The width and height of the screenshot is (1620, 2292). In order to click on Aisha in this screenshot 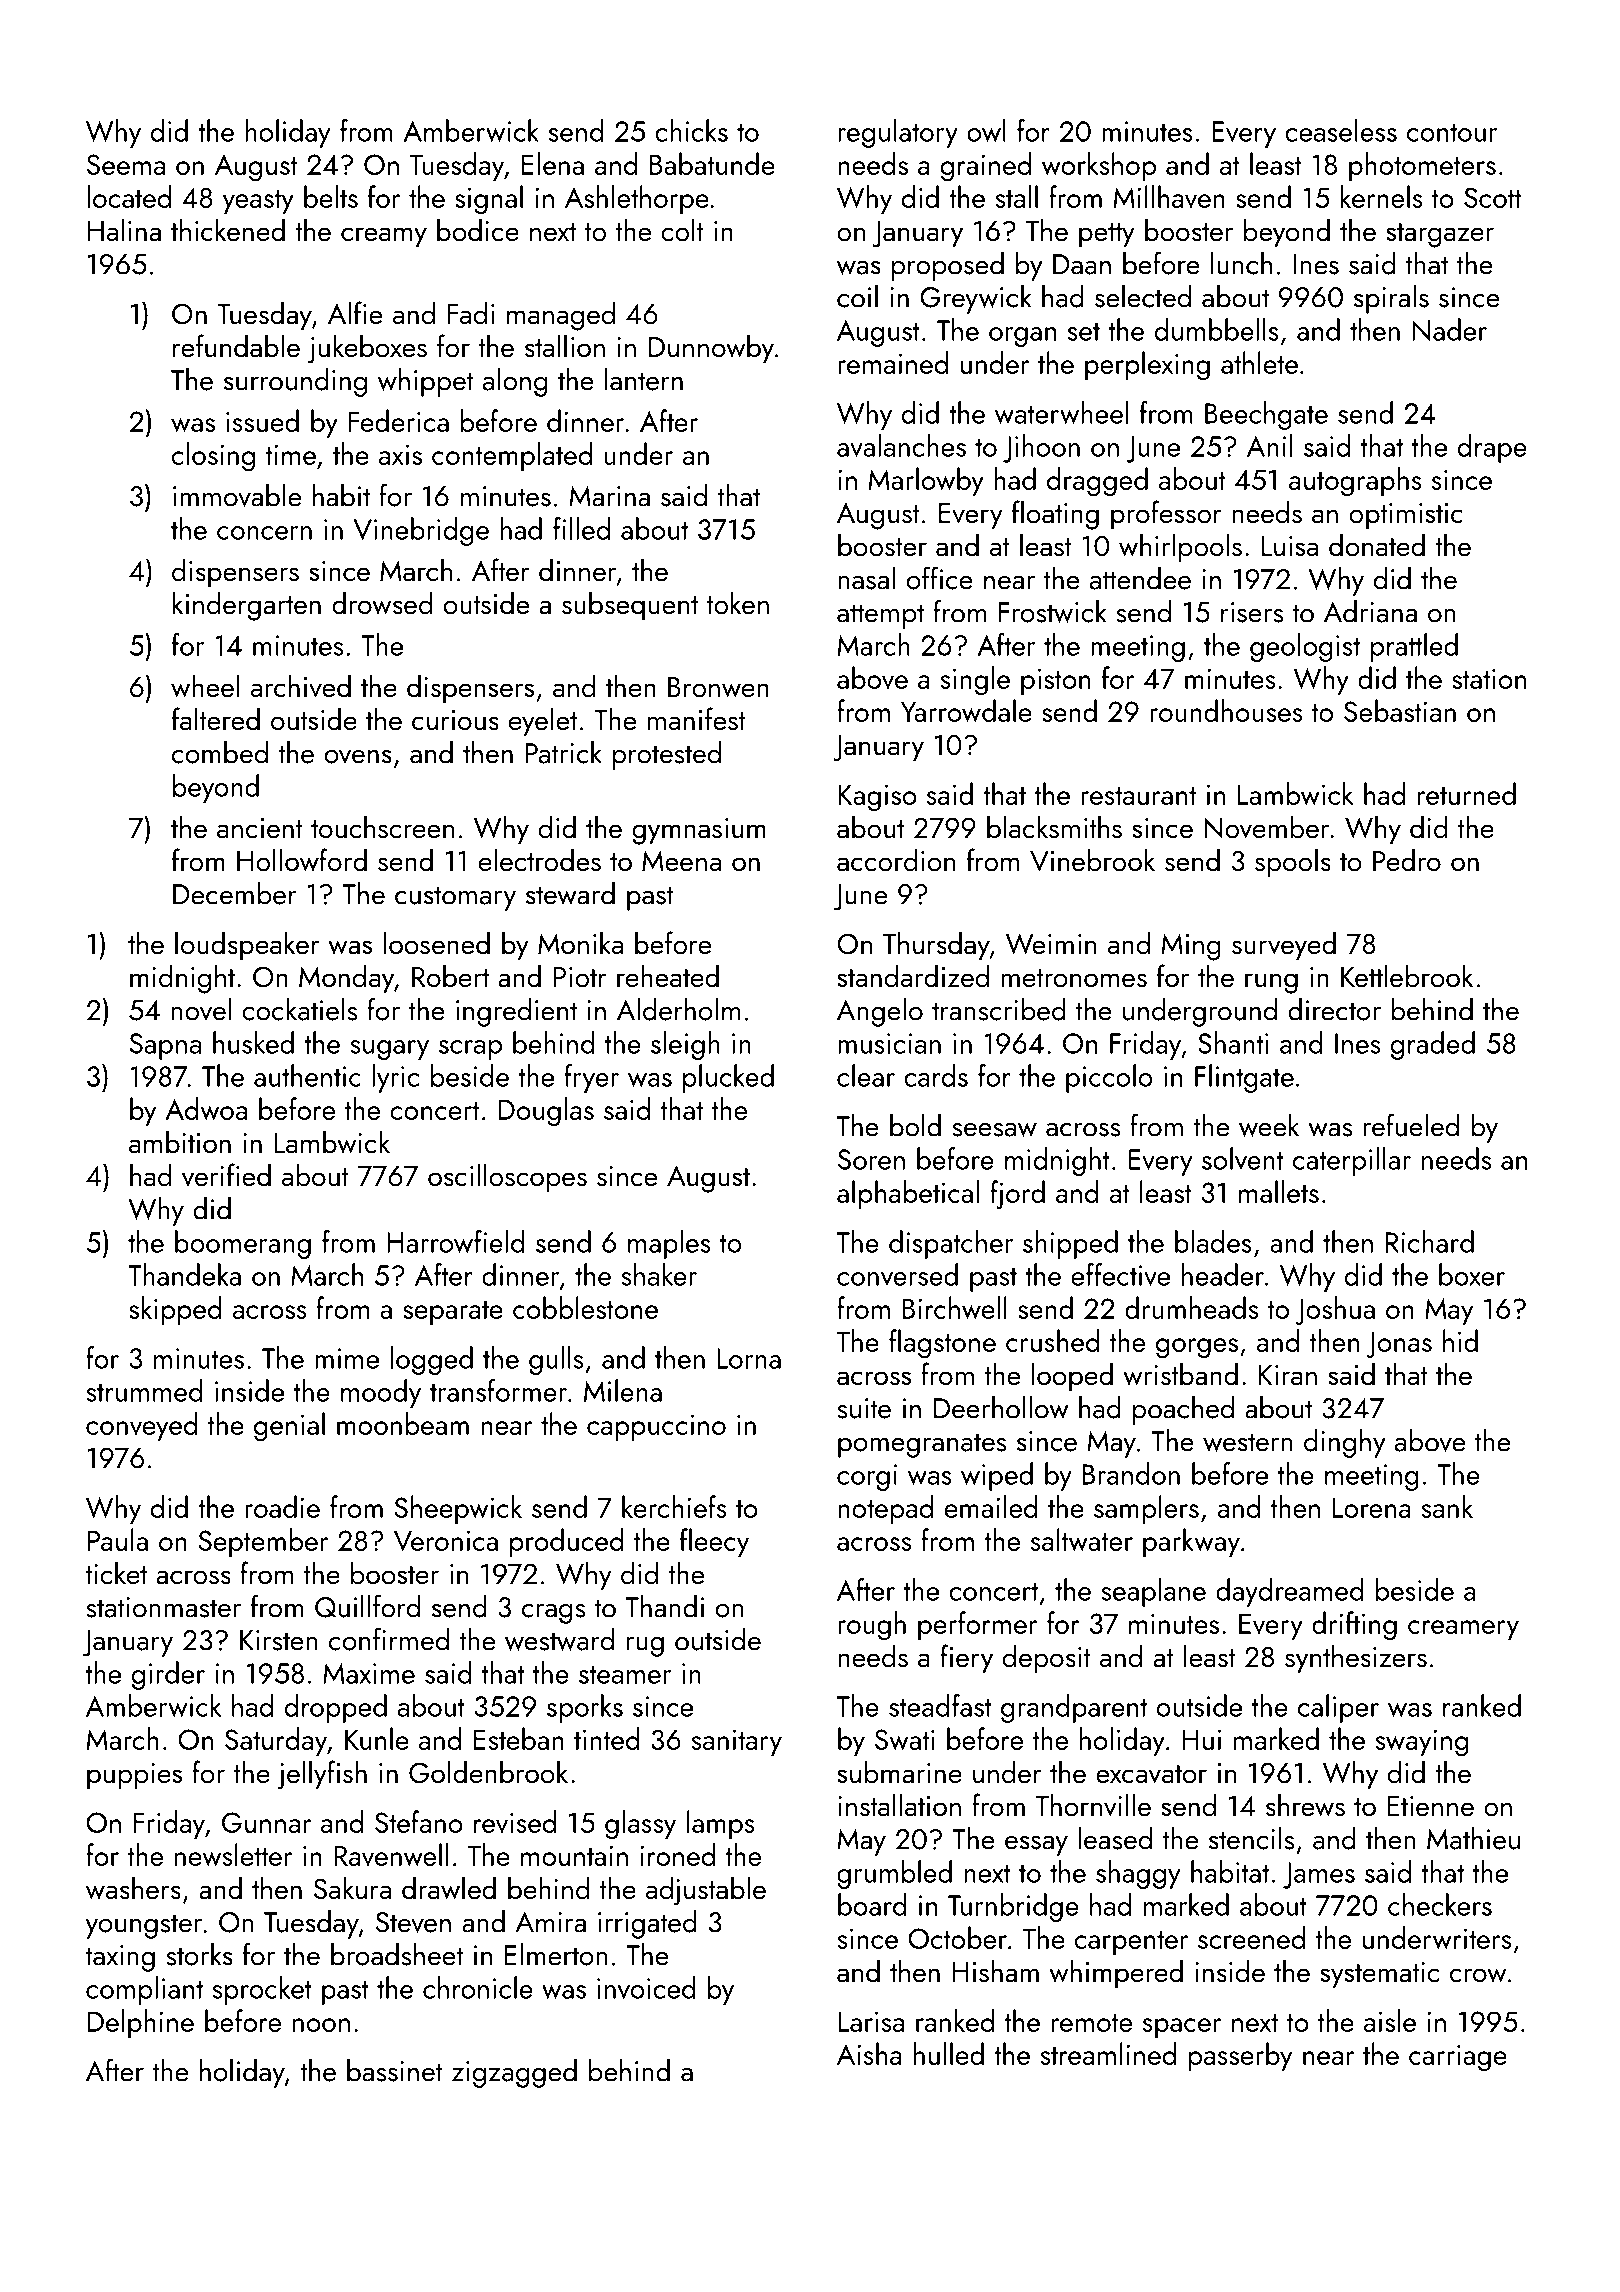, I will do `click(869, 2053)`.
